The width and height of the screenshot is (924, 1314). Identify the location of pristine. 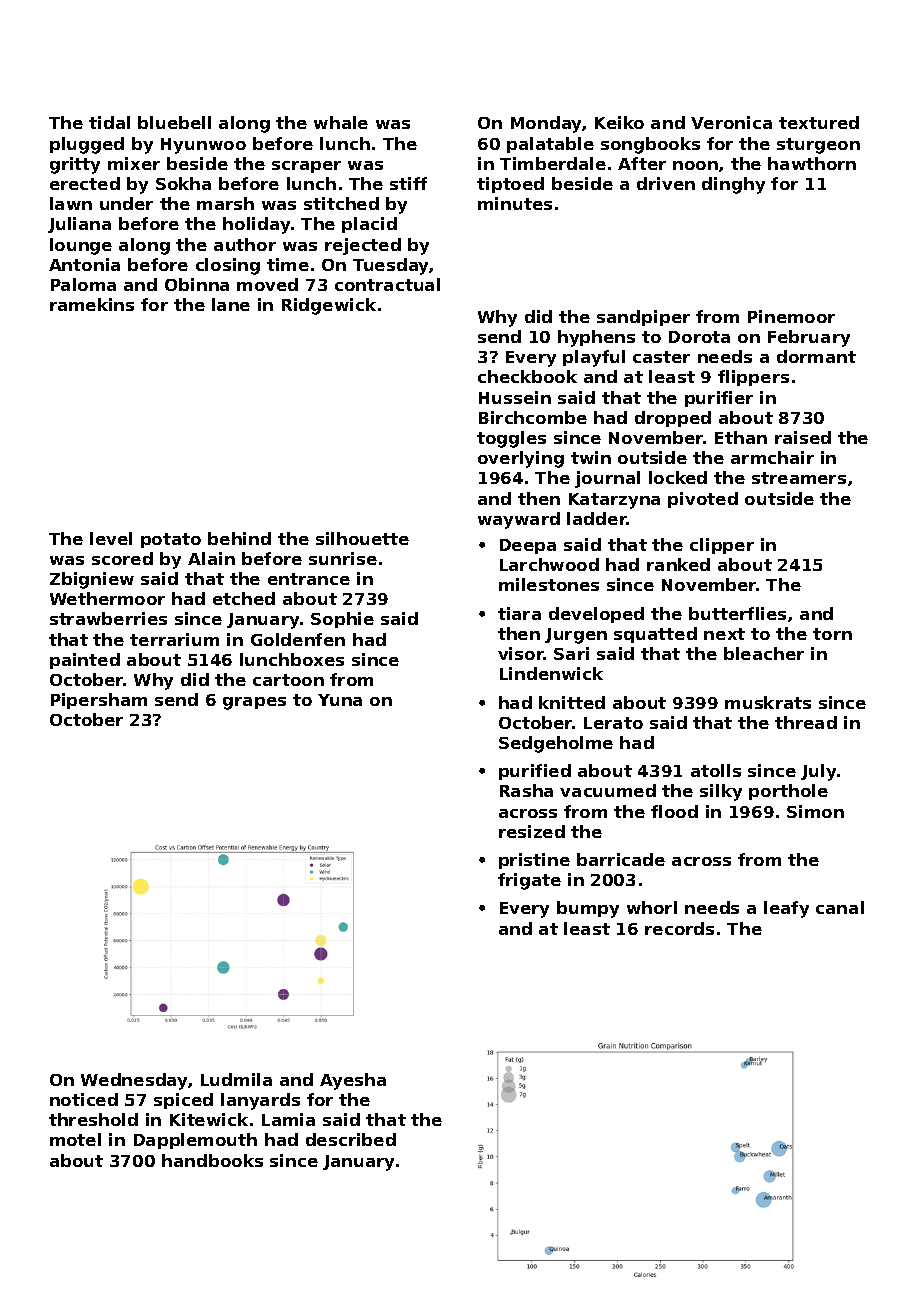
(534, 861).
